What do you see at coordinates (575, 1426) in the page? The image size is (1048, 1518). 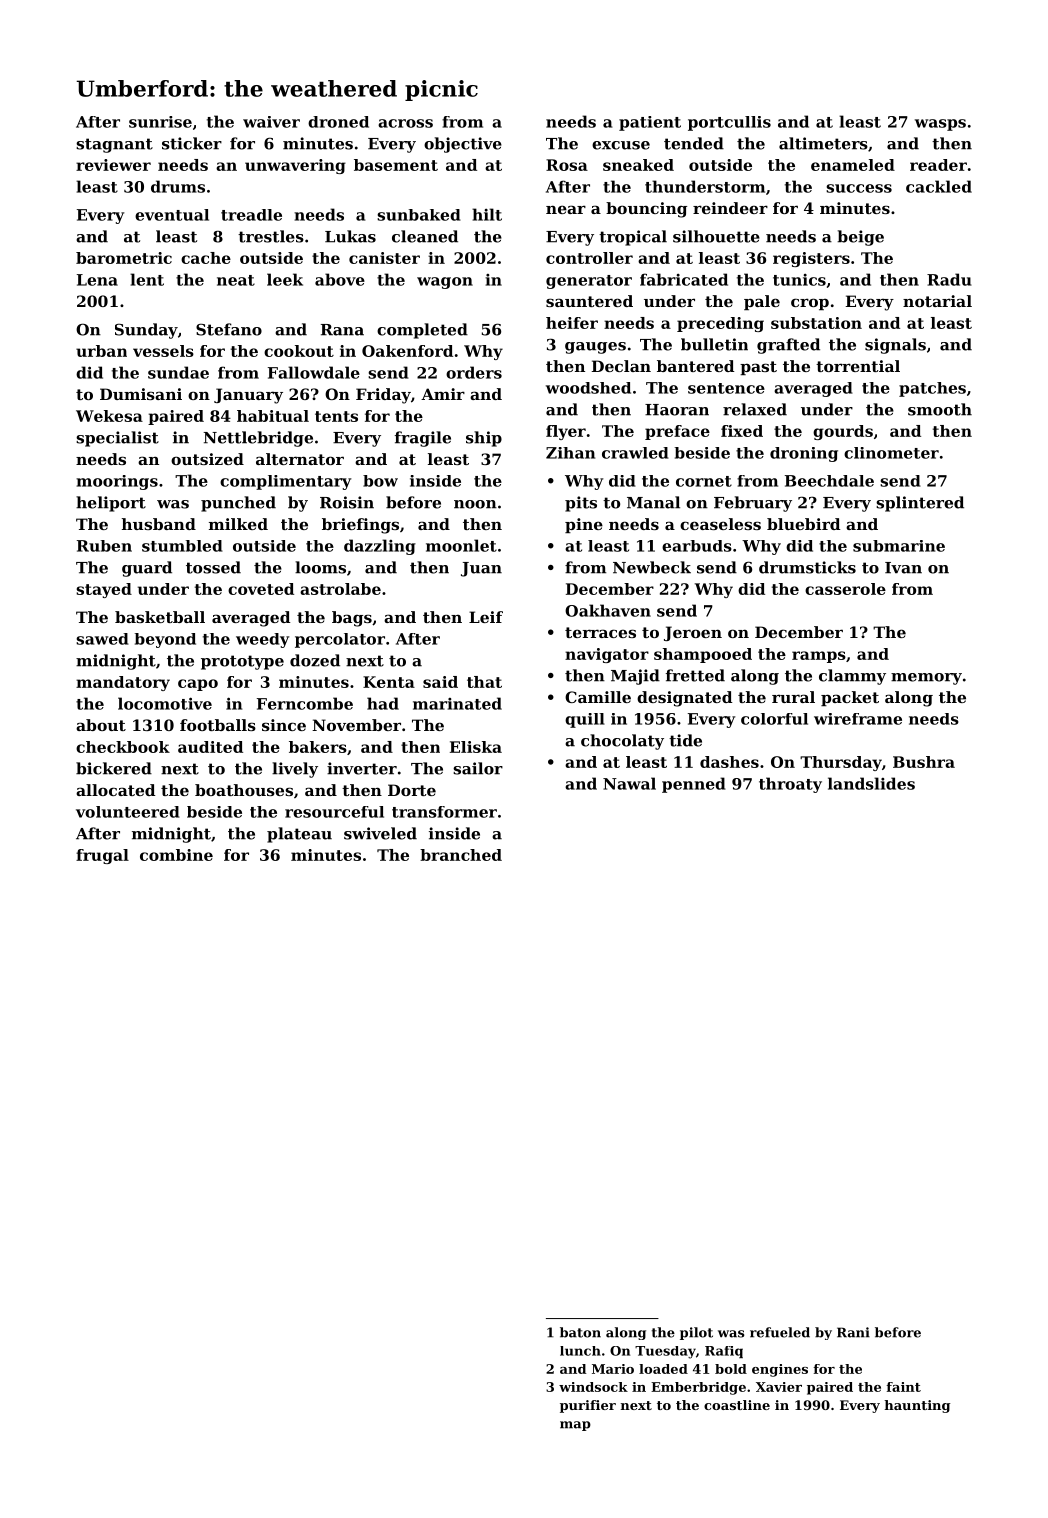 I see `map` at bounding box center [575, 1426].
